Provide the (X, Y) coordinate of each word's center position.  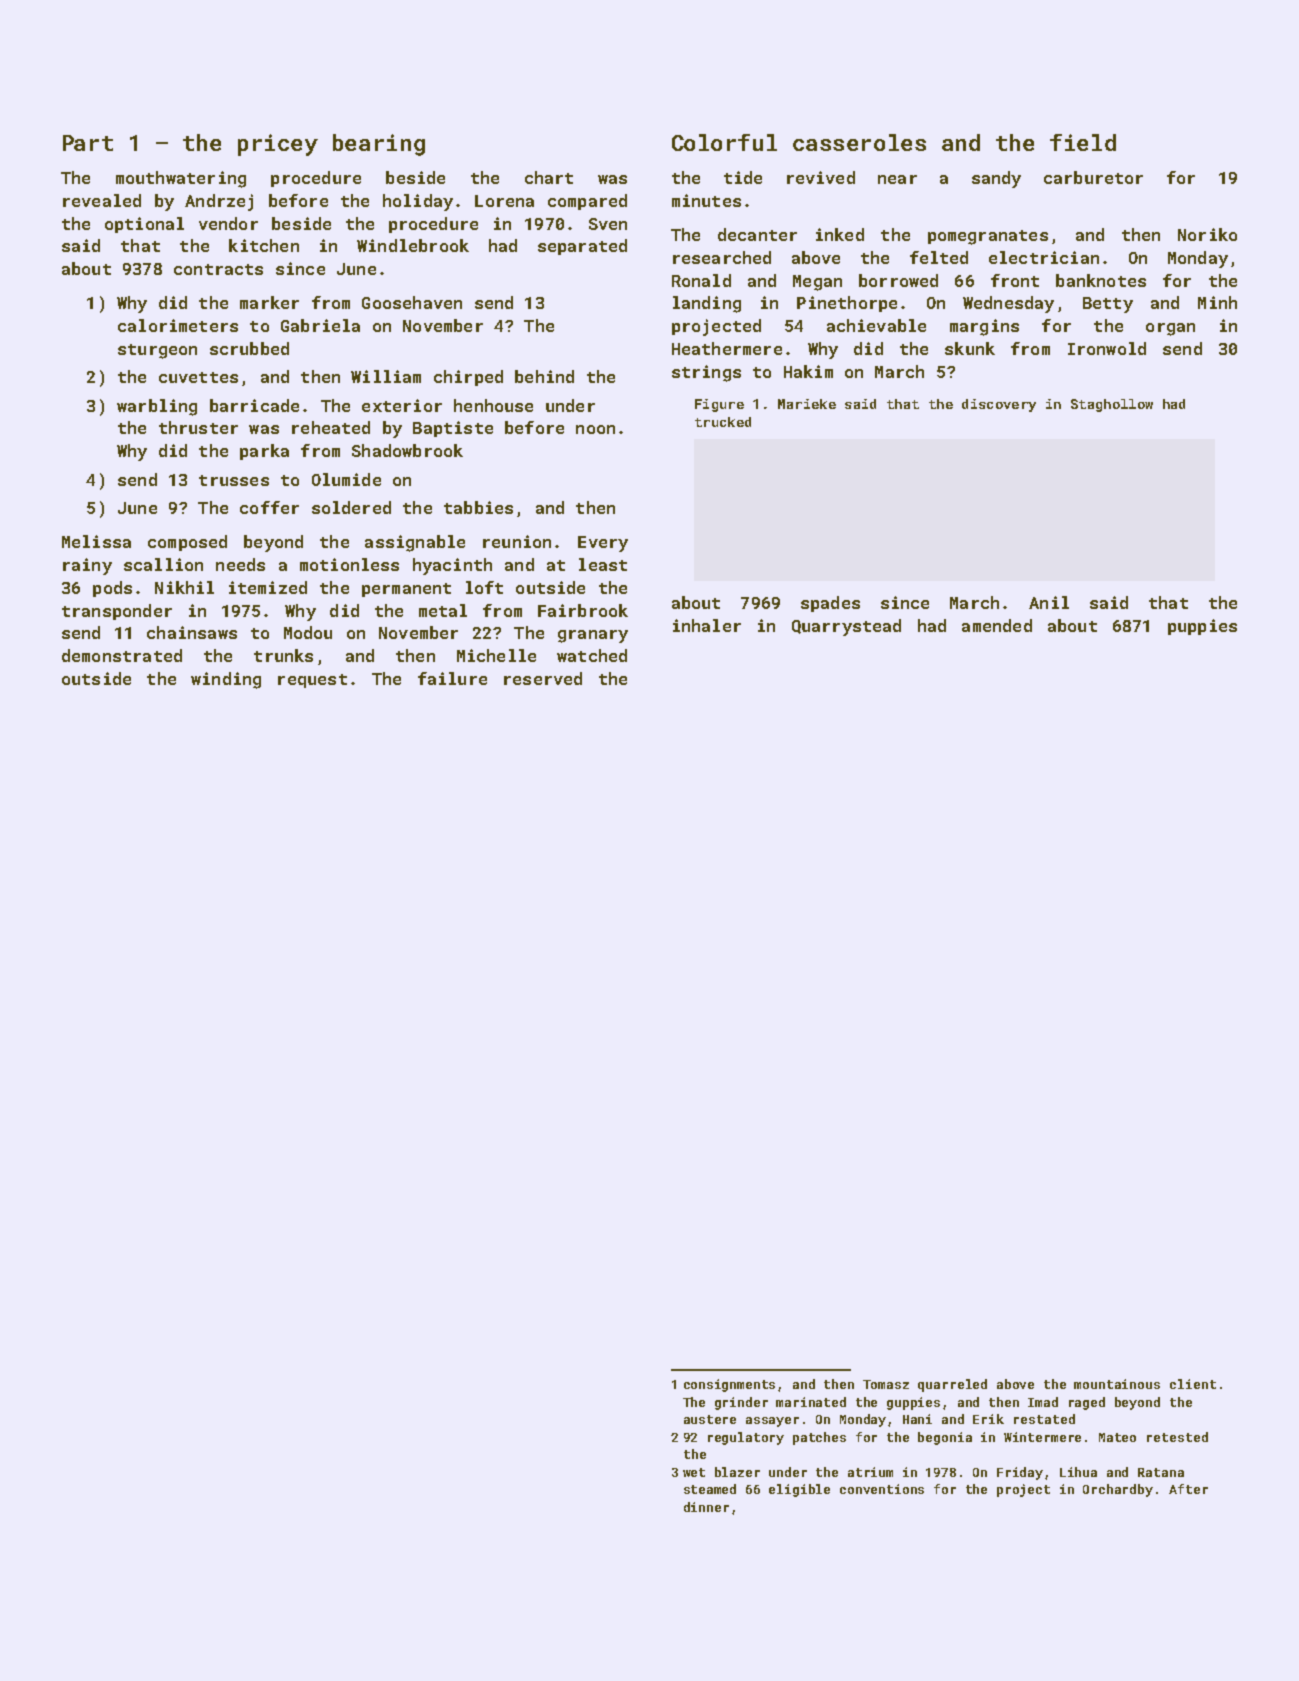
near (897, 179)
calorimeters (178, 325)
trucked (723, 422)
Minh (1217, 302)
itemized (268, 587)
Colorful (724, 142)
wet (694, 1472)
